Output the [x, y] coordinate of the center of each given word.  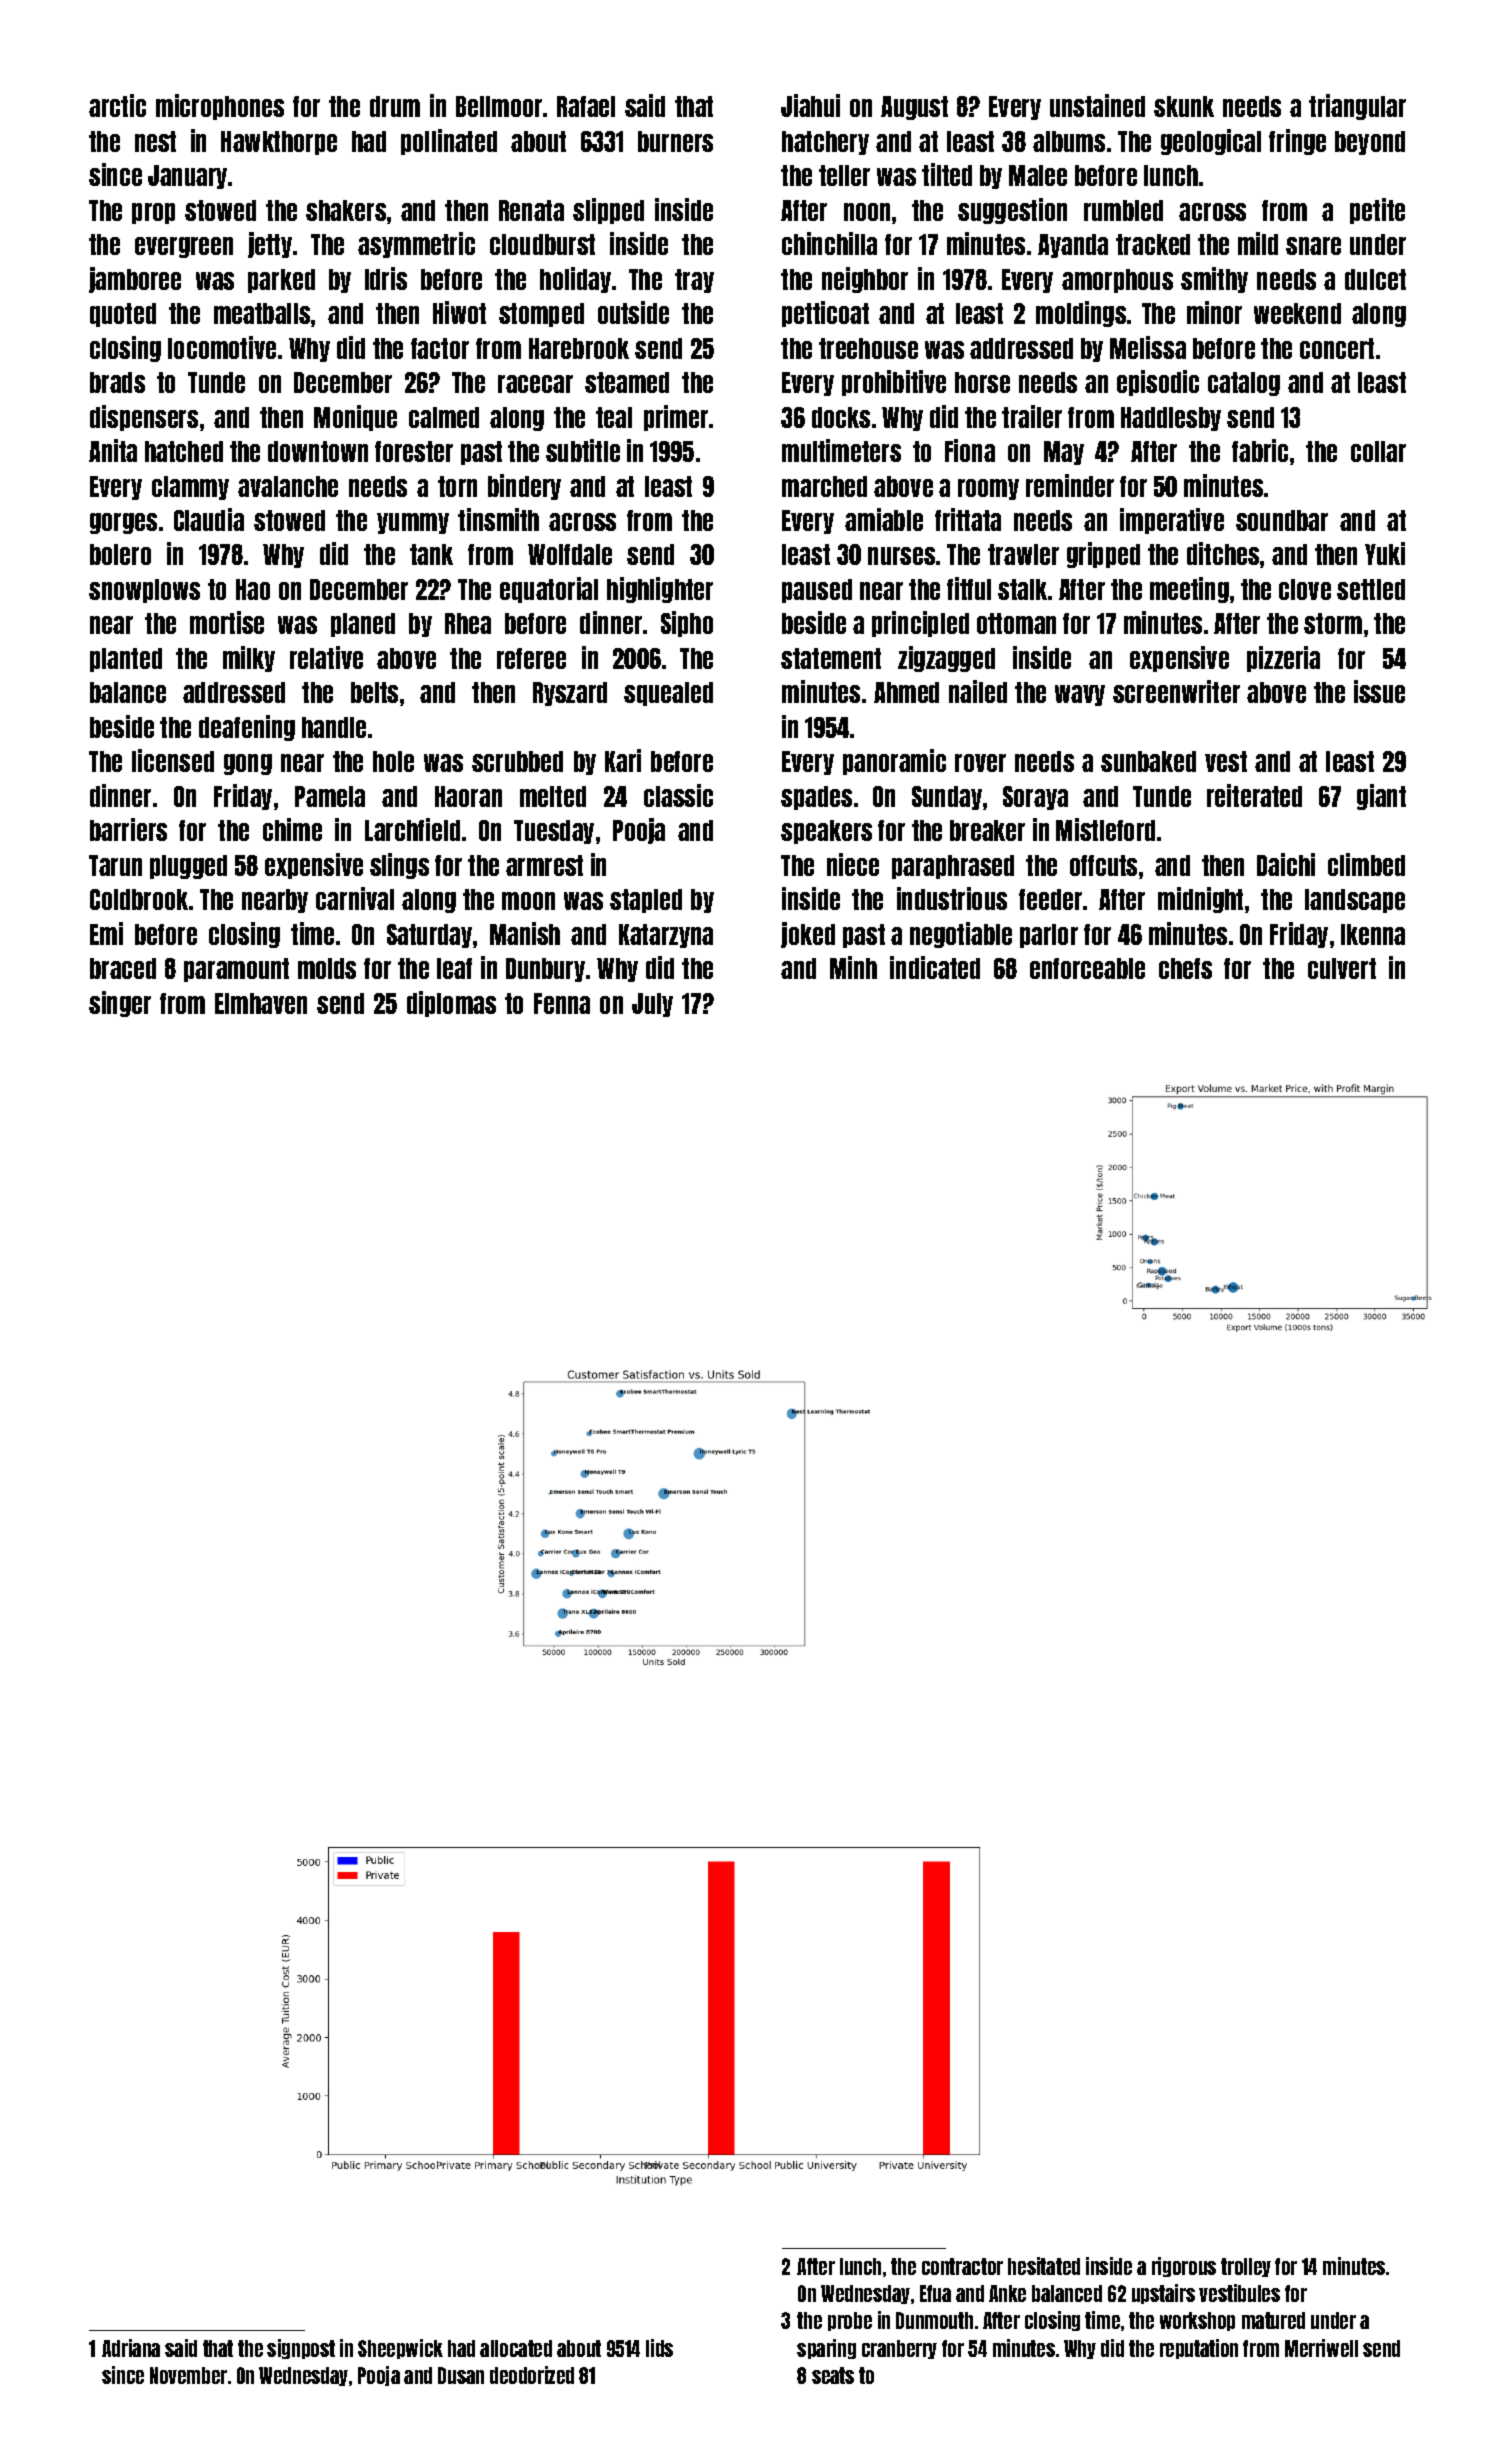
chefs [1185, 968]
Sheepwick [400, 2349]
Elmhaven [261, 1003]
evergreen [184, 247]
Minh [853, 967]
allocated [516, 2348]
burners [675, 141]
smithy [1214, 280]
